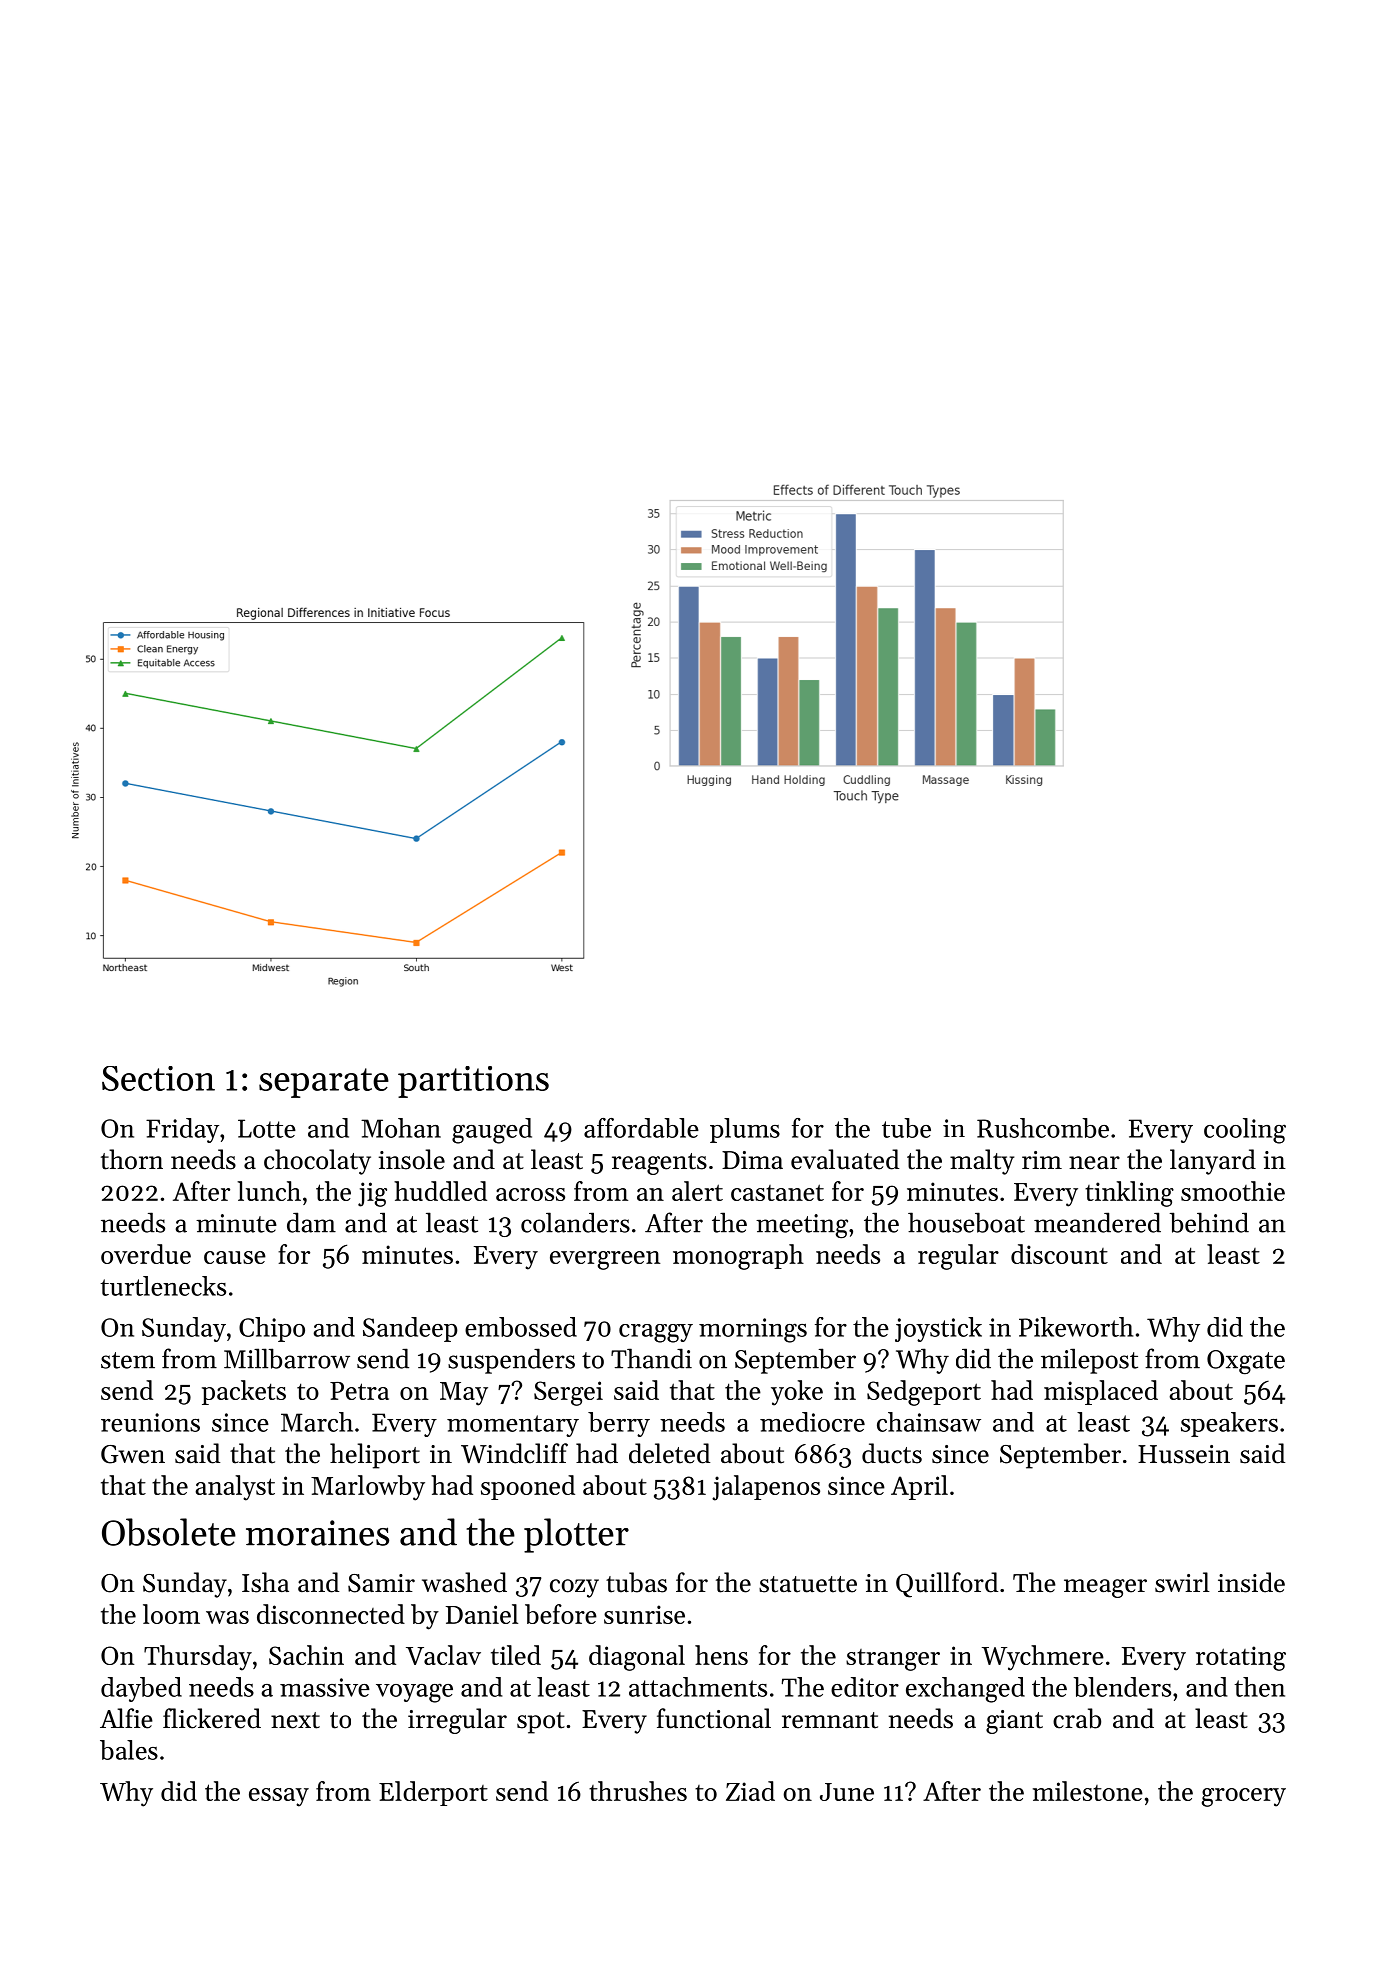  Describe the element at coordinates (669, 1453) in the document. I see `deleted` at that location.
